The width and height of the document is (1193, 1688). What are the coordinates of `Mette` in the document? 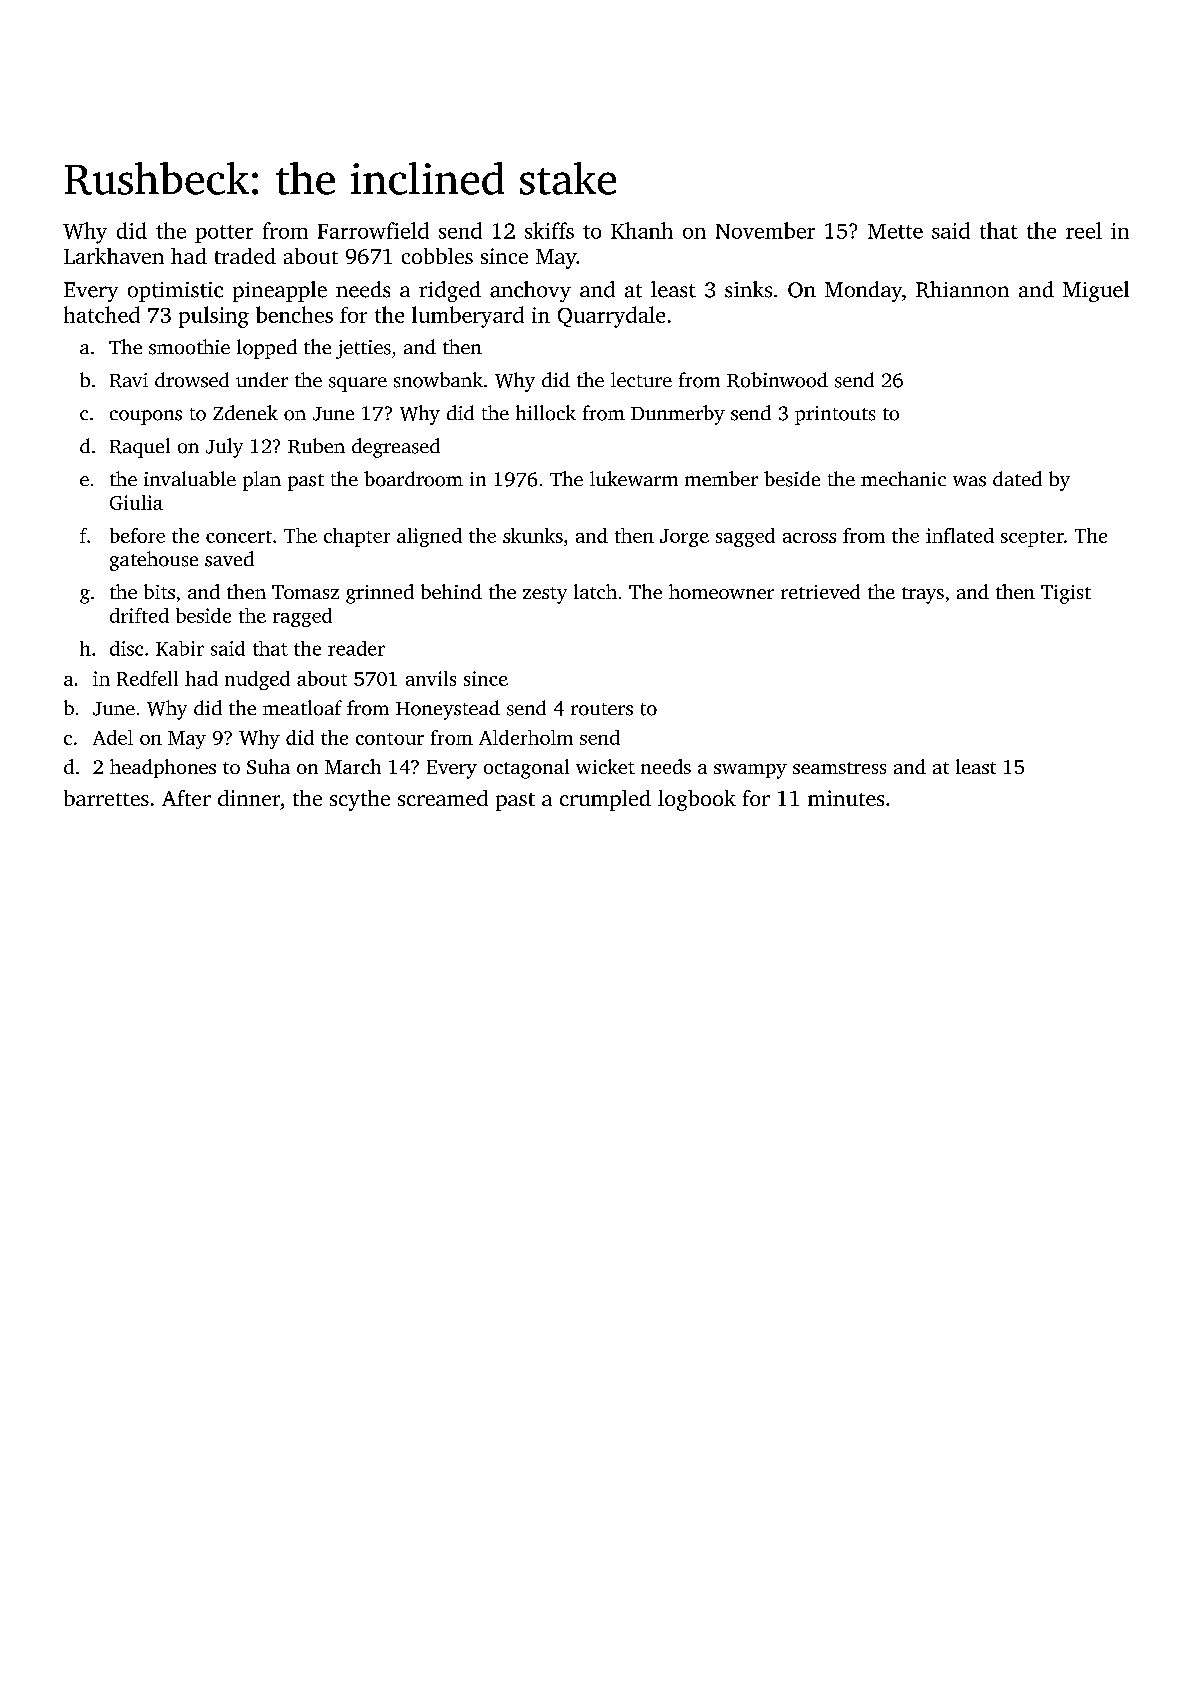 It's located at (895, 231).
